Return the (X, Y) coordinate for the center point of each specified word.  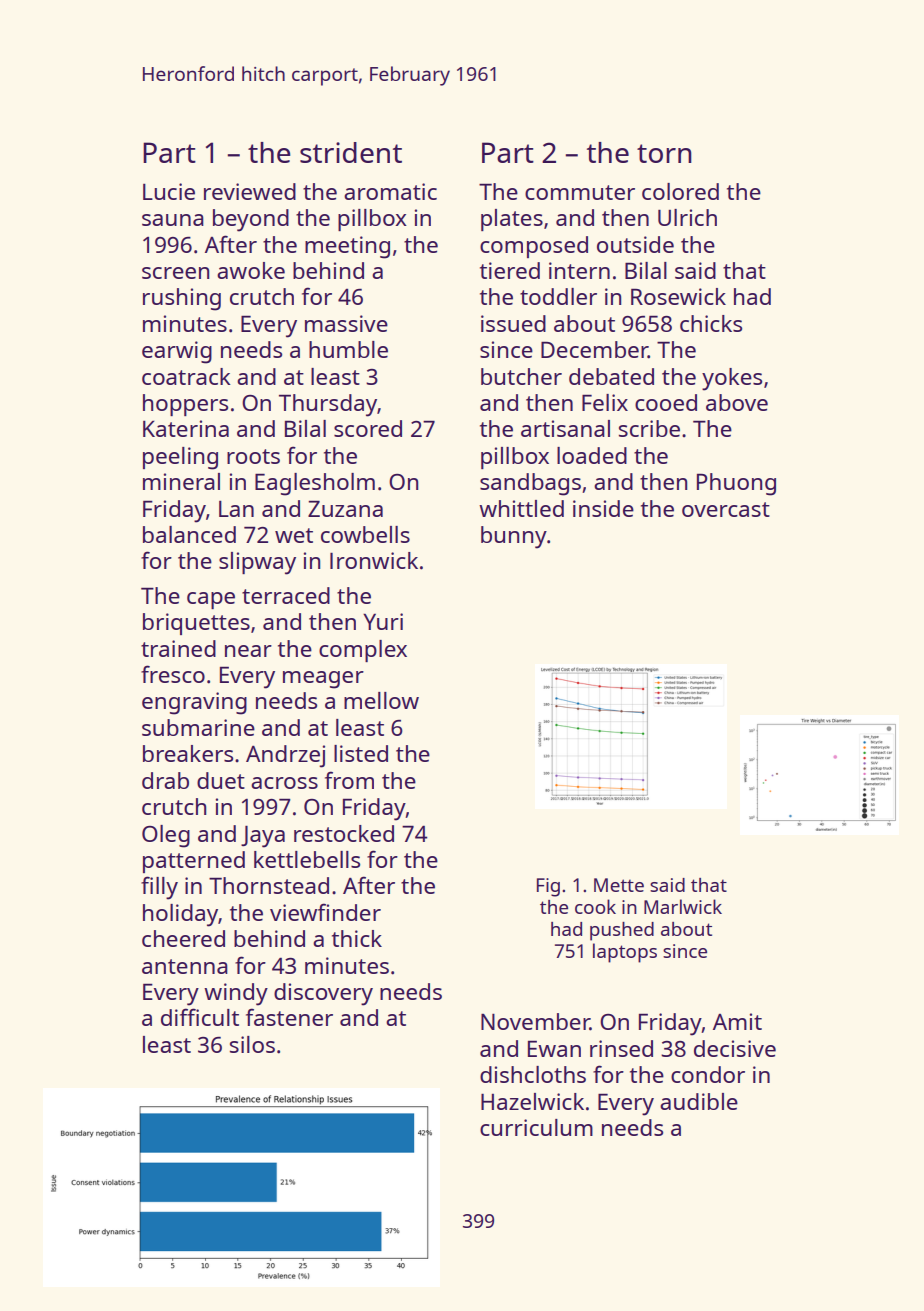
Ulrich (687, 217)
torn (664, 153)
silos (252, 1044)
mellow (381, 700)
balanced (189, 534)
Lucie (169, 191)
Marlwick (683, 906)
